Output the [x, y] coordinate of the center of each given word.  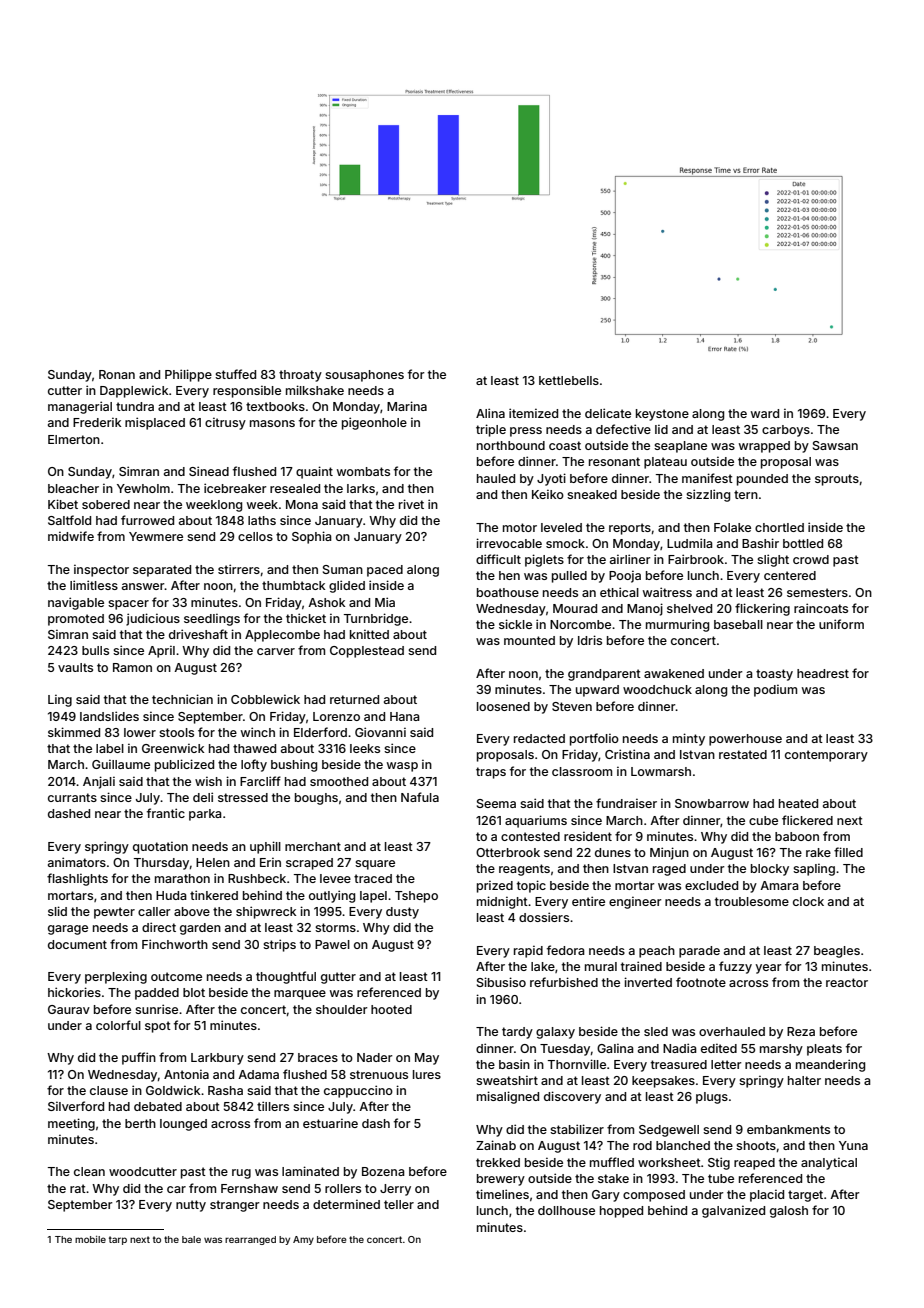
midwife [71, 536]
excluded [711, 885]
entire [588, 901]
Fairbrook [696, 559]
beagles [837, 952]
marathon [182, 878]
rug [241, 1174]
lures [427, 1074]
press [526, 432]
